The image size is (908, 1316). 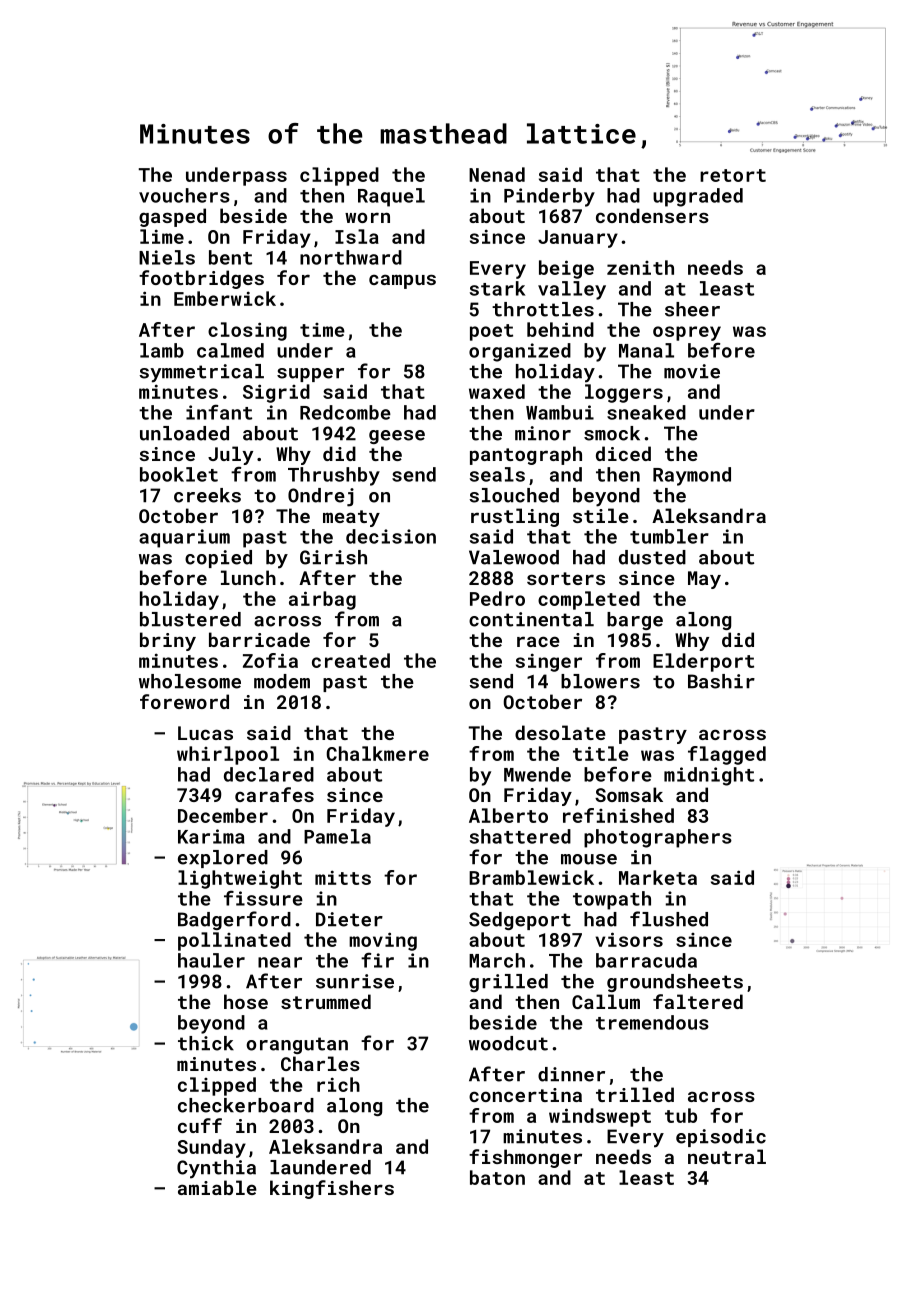 I want to click on vouchers, so click(x=184, y=195).
